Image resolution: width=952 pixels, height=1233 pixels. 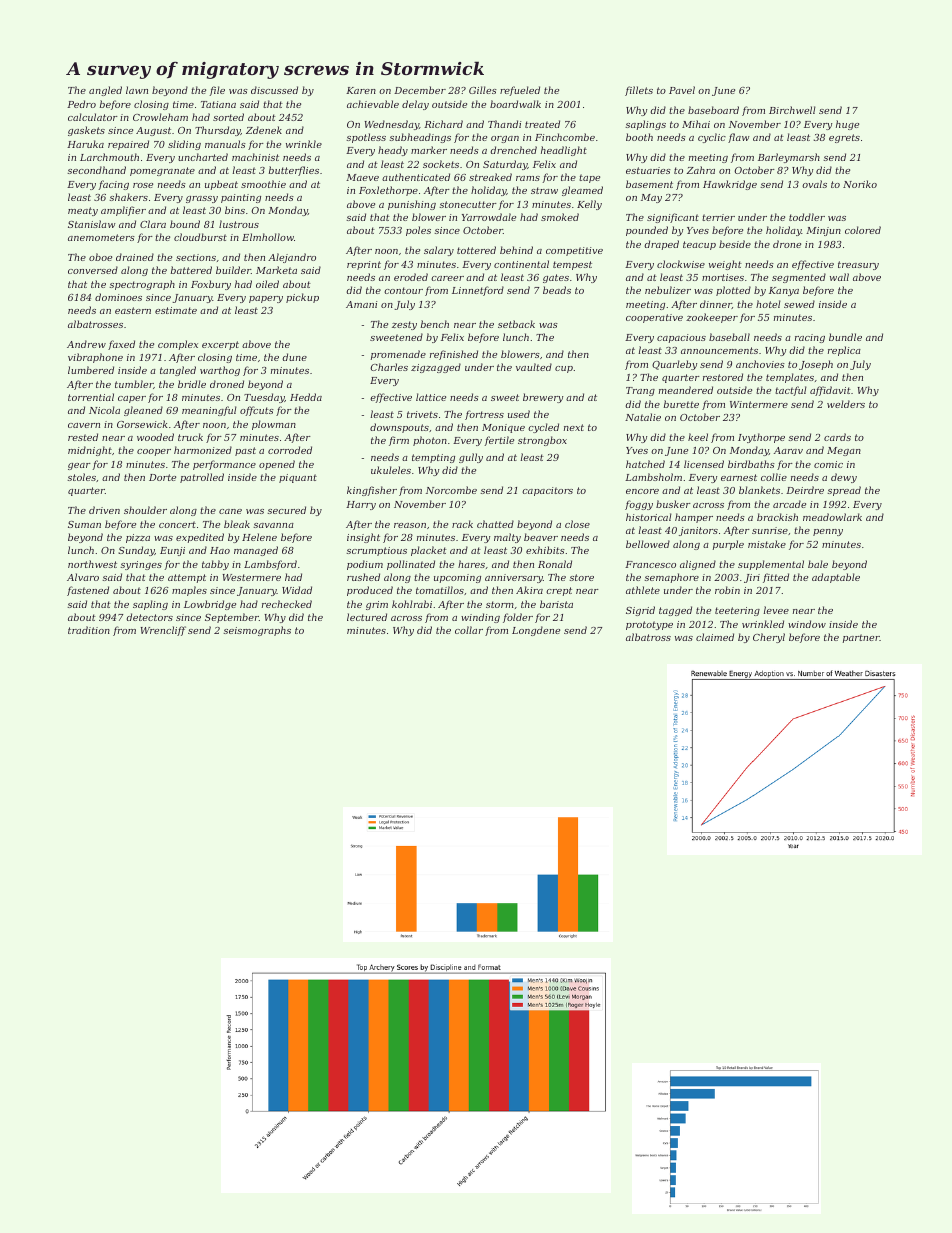 I want to click on close, so click(x=577, y=524).
